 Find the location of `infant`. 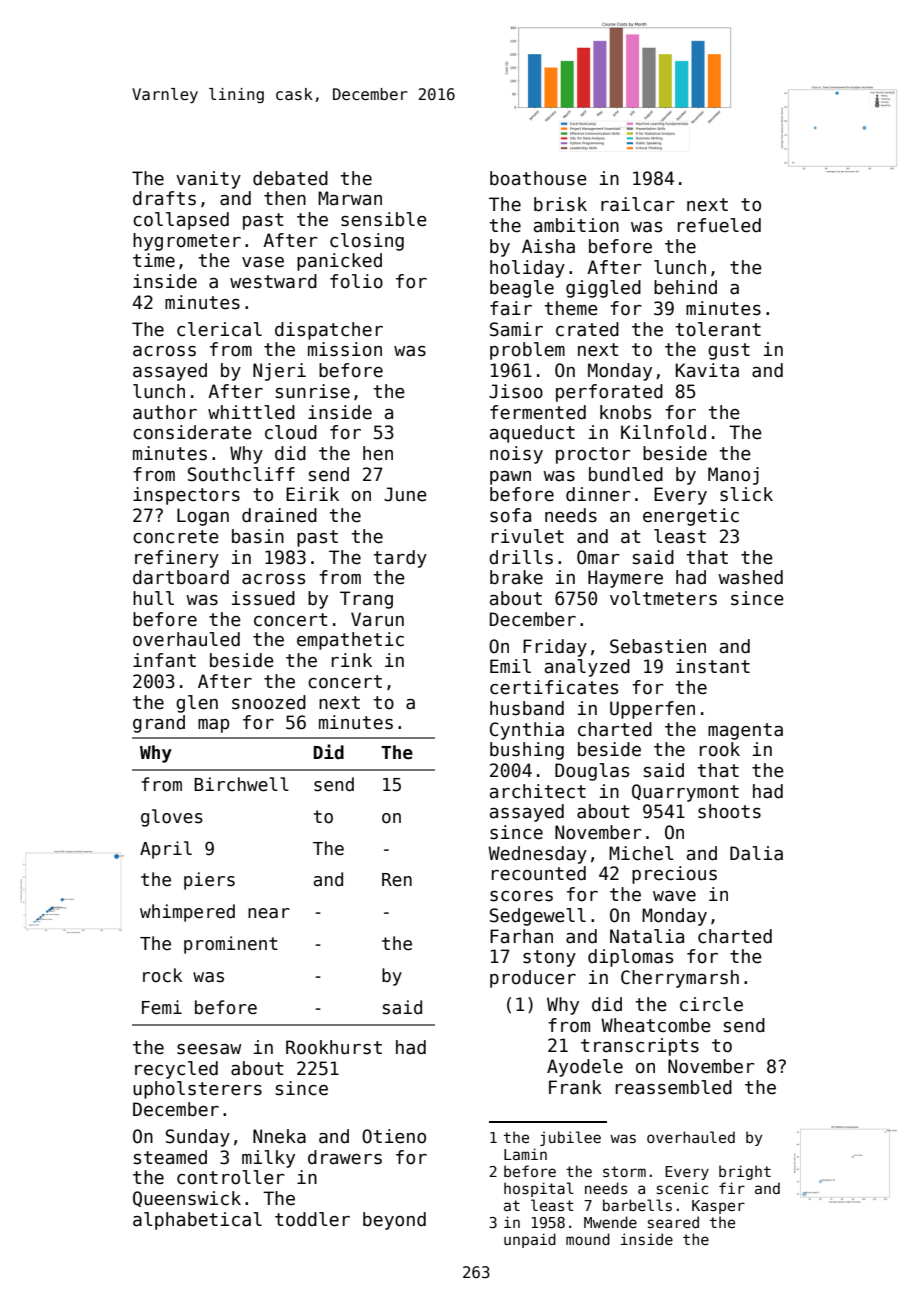

infant is located at coordinates (164, 660).
